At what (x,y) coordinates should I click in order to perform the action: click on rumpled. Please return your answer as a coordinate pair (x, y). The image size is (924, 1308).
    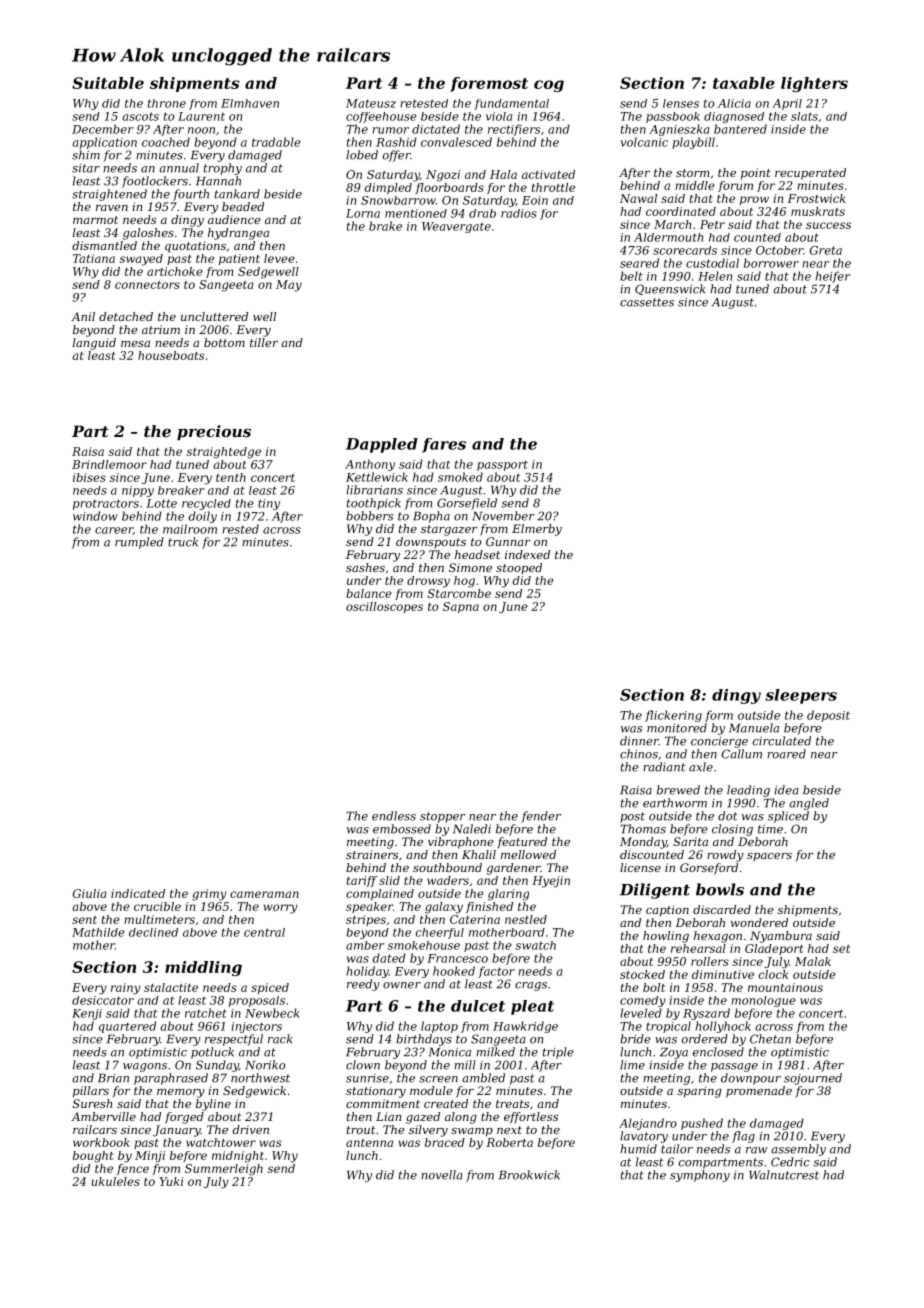
    Looking at the image, I should click on (139, 543).
